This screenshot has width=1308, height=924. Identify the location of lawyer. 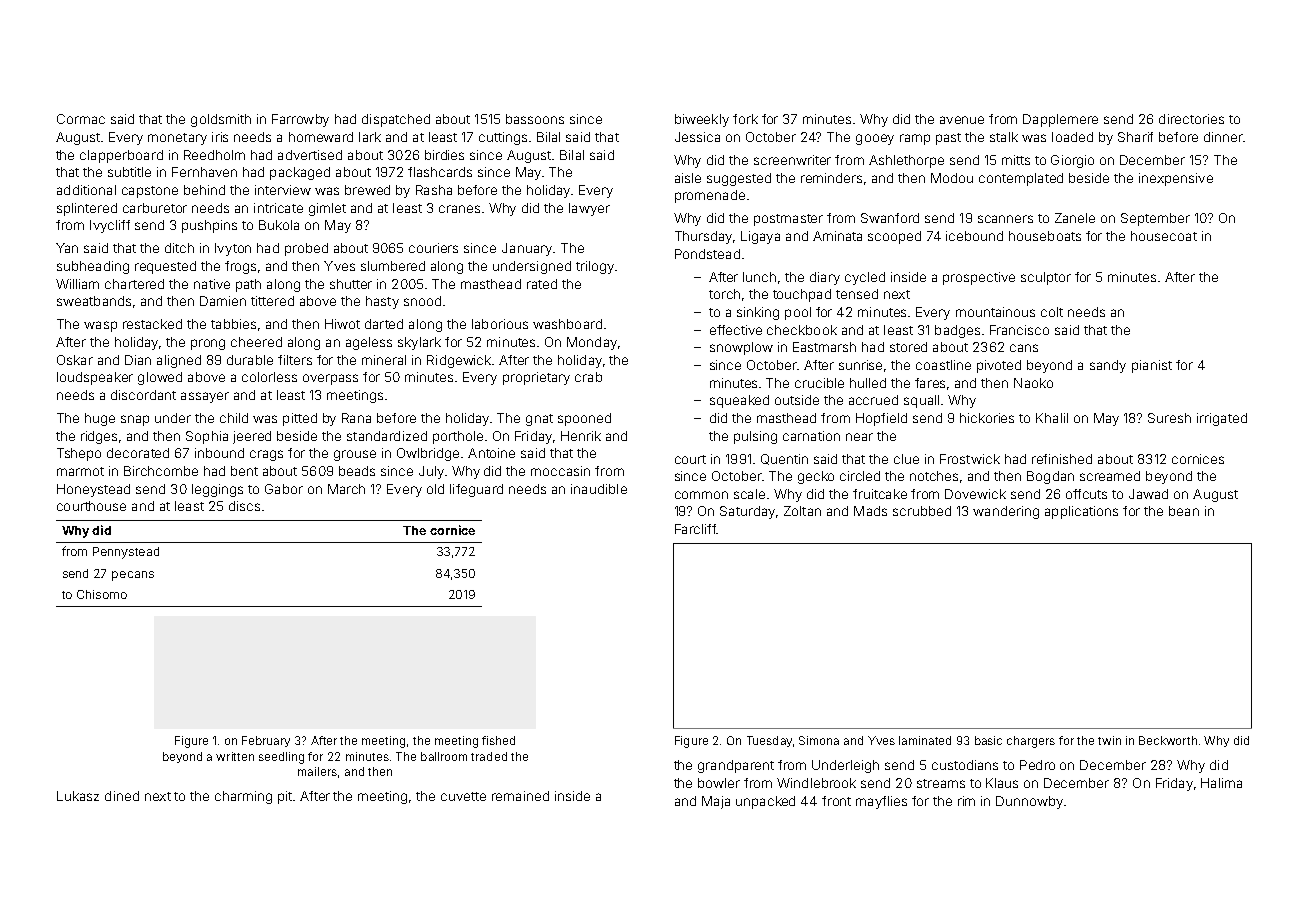
(589, 209).
